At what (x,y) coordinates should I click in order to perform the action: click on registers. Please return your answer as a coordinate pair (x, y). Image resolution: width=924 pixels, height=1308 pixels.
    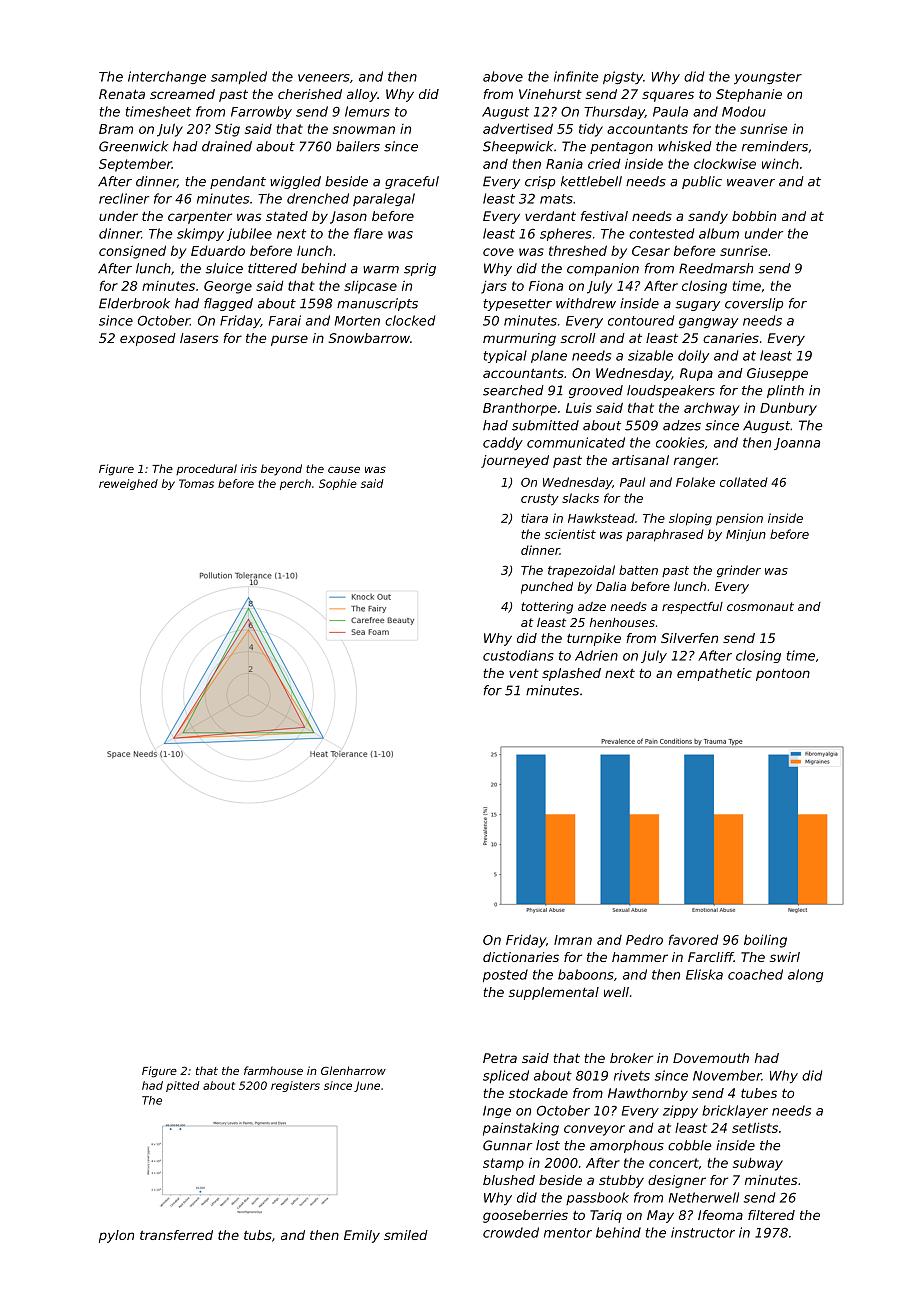
    Looking at the image, I should click on (295, 1086).
